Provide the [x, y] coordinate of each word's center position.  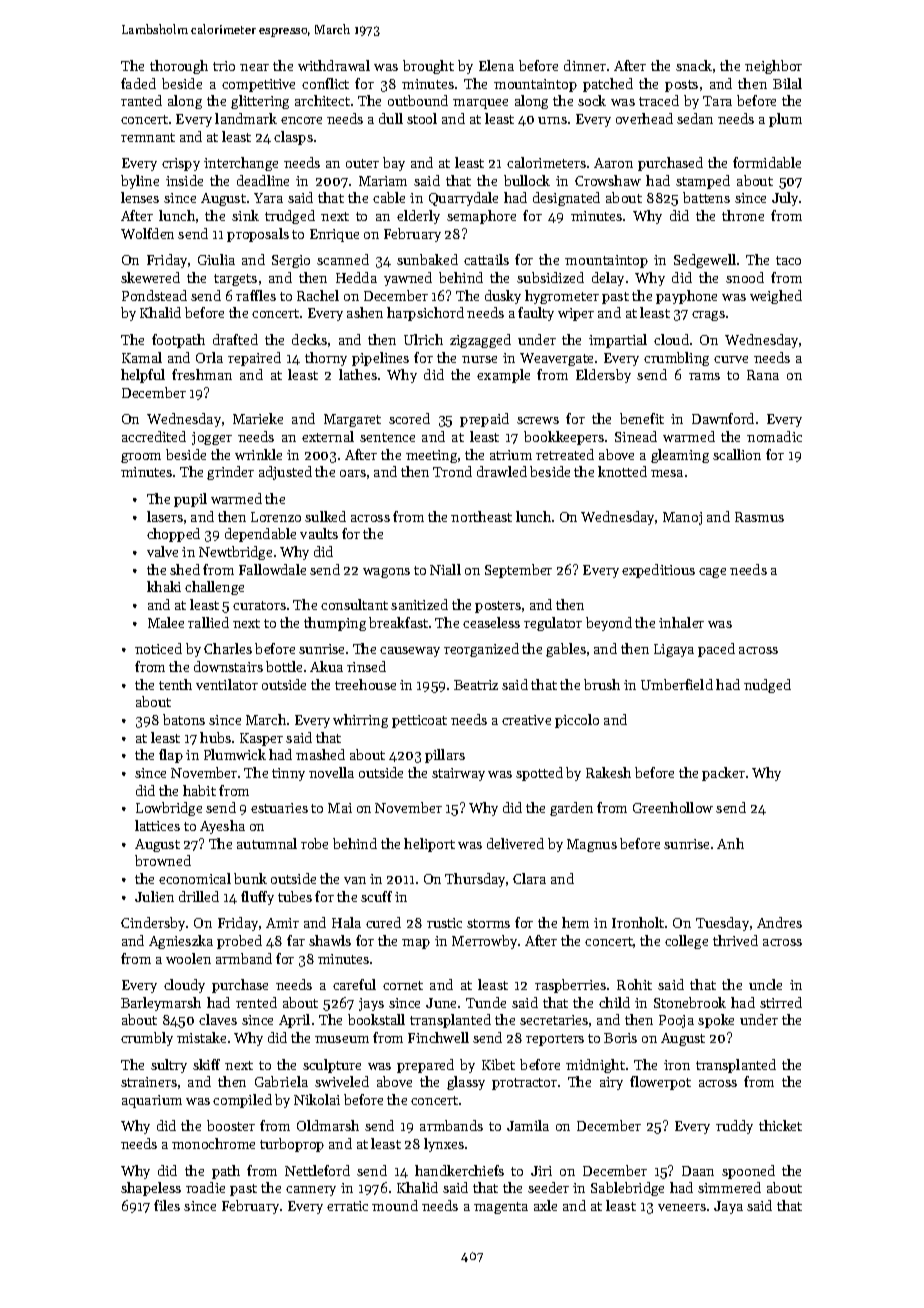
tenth [175, 684]
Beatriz [476, 685]
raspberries [570, 986]
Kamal [142, 357]
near [254, 67]
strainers [149, 1082]
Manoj [682, 518]
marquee [480, 104]
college [686, 942]
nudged [767, 686]
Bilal [787, 83]
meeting [431, 456]
